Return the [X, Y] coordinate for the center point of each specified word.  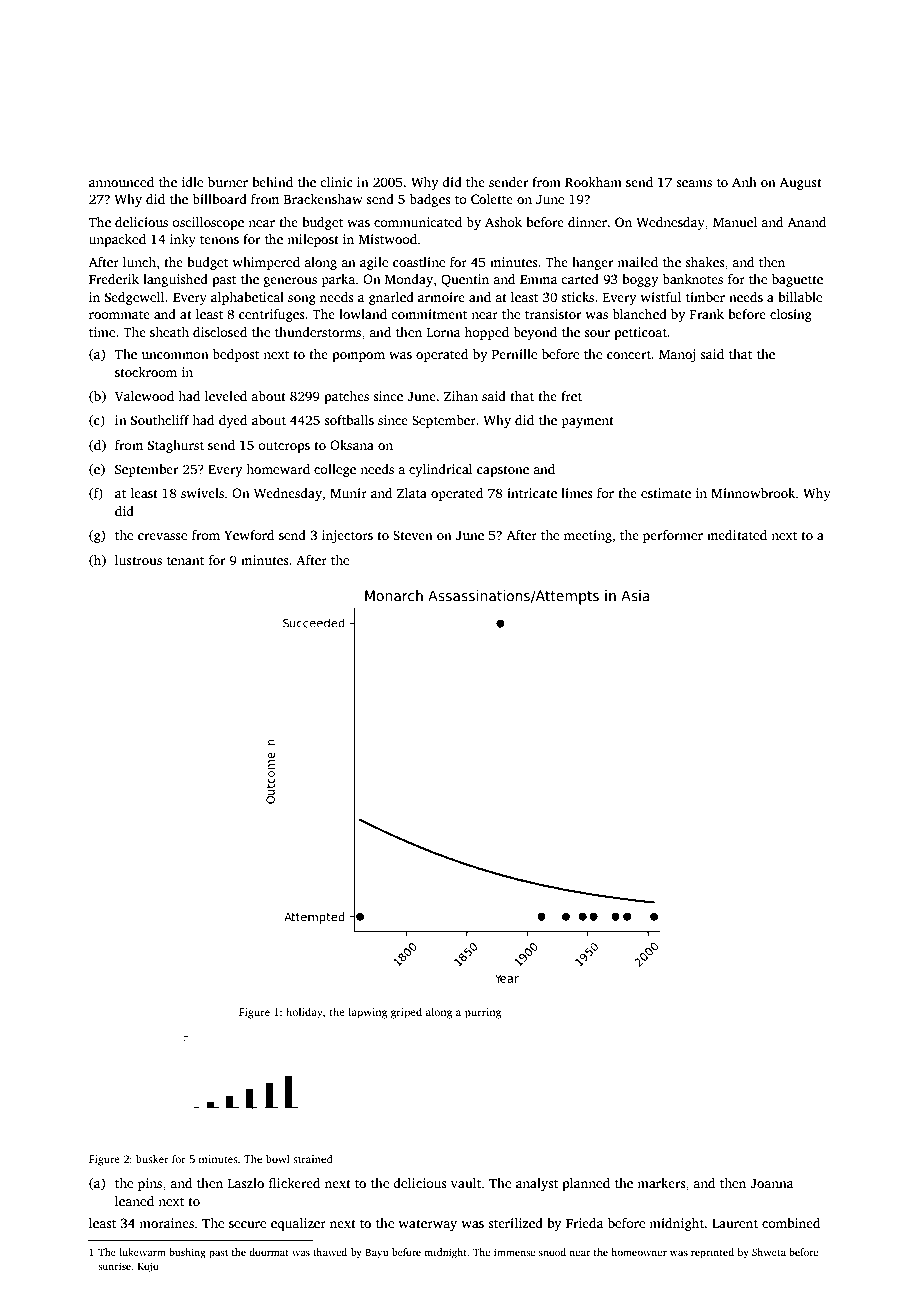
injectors [347, 536]
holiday [304, 1013]
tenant [185, 561]
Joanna [772, 1183]
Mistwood [388, 239]
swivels [202, 493]
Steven [413, 535]
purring [483, 1013]
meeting [588, 536]
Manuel [735, 222]
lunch [139, 262]
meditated [737, 535]
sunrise [114, 1266]
